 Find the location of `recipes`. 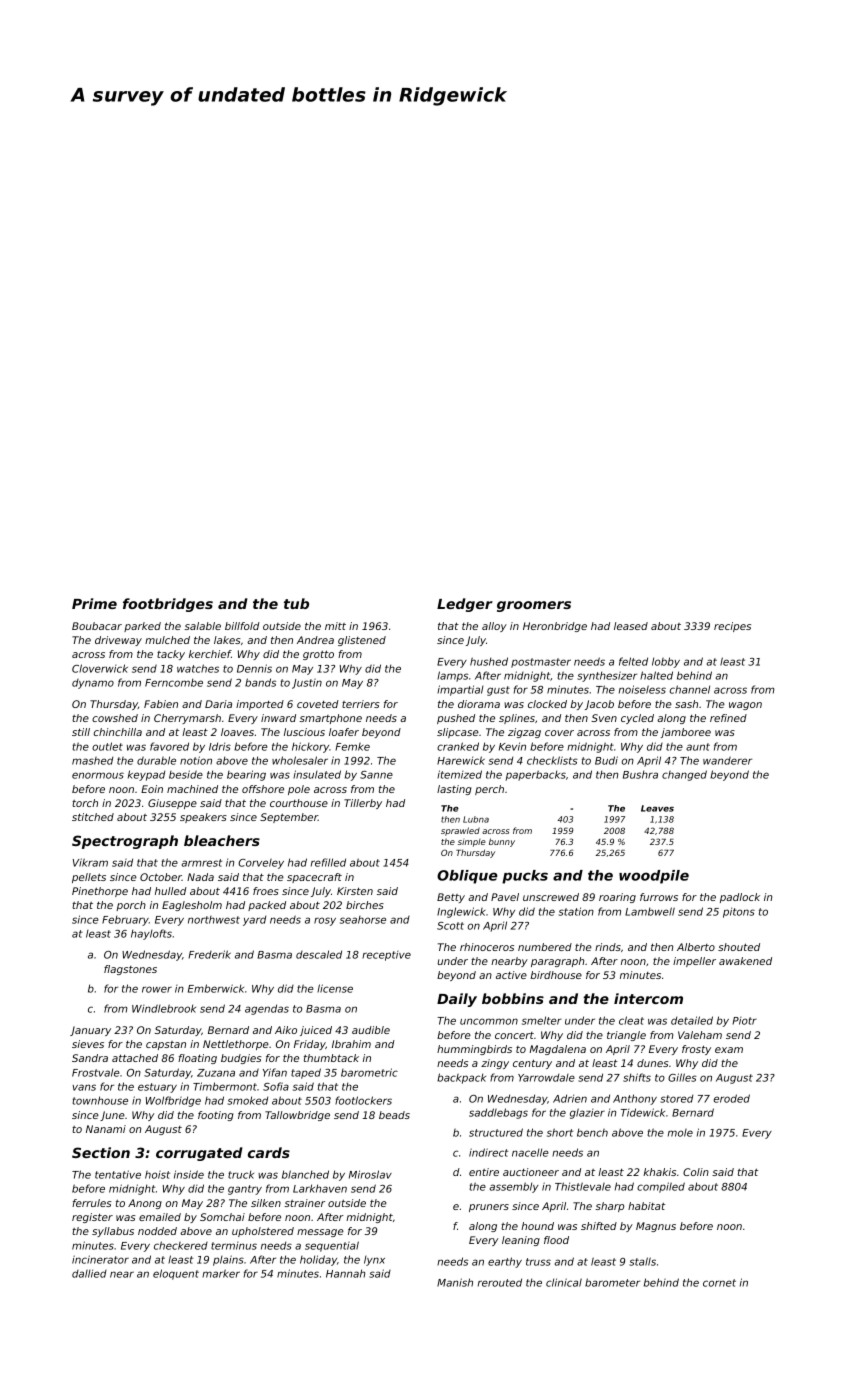

recipes is located at coordinates (732, 627).
